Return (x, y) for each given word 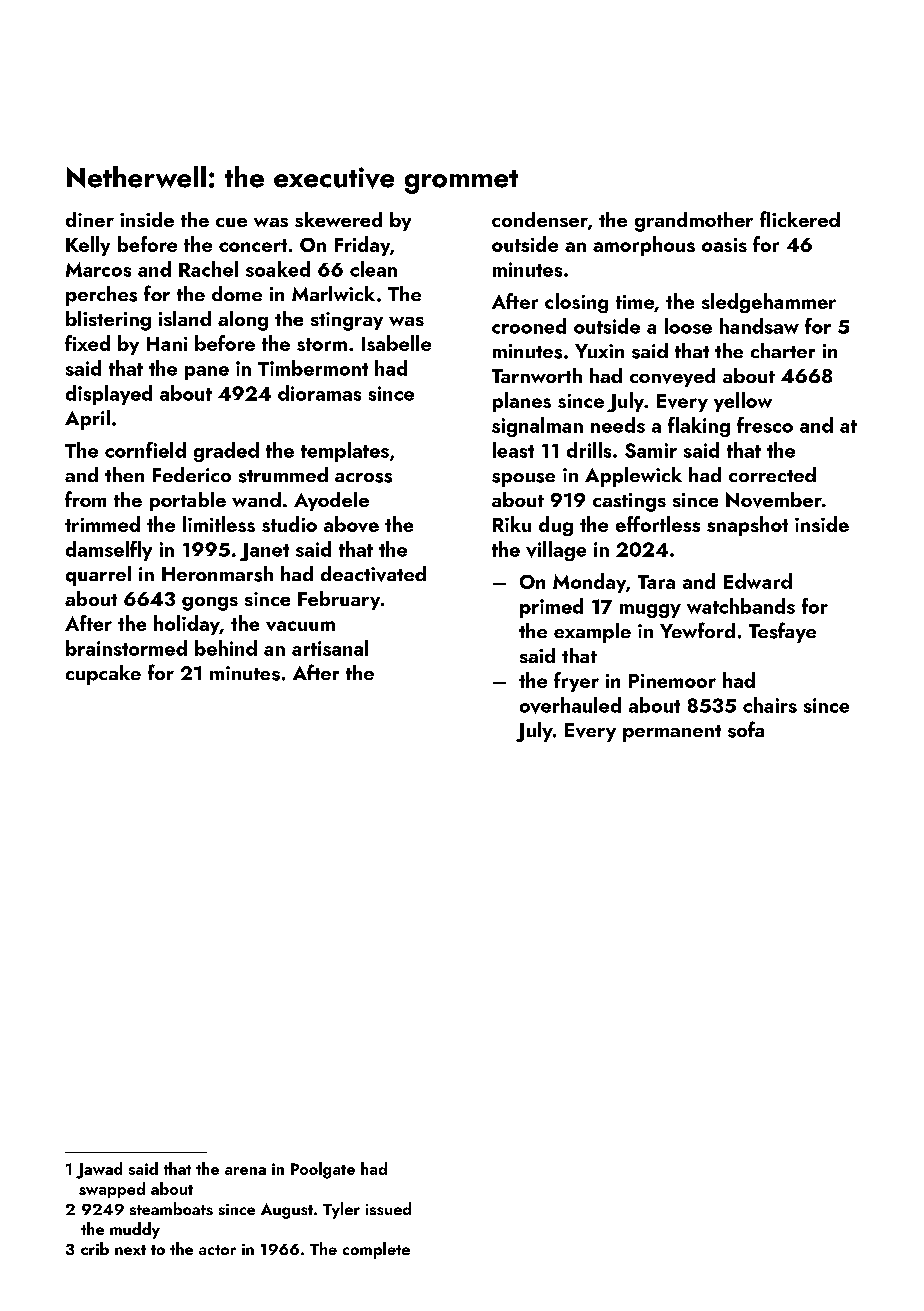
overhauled (570, 705)
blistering (108, 321)
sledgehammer (769, 303)
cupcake (103, 675)
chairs (770, 705)
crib (95, 1248)
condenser (540, 219)
